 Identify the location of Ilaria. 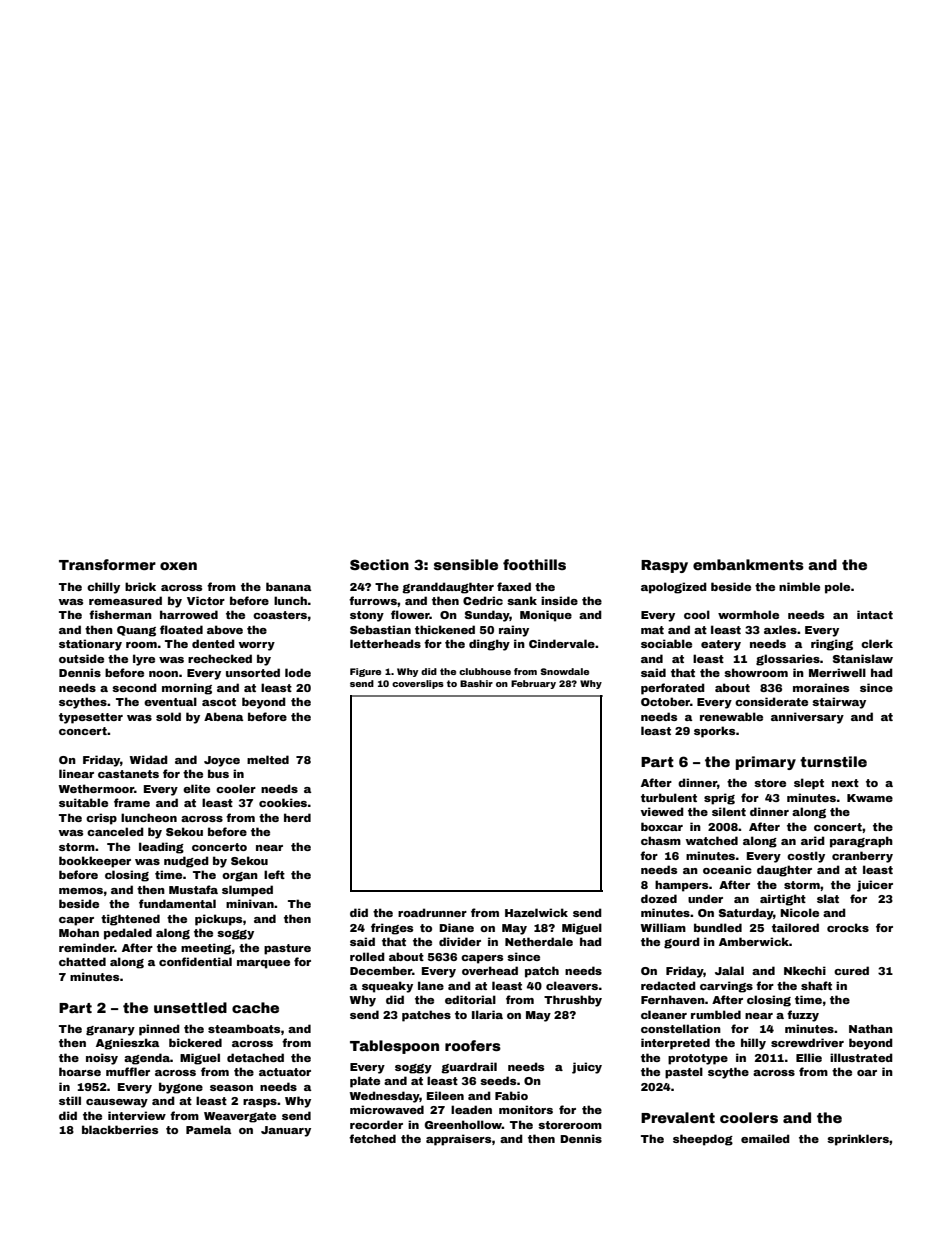
(487, 1014).
